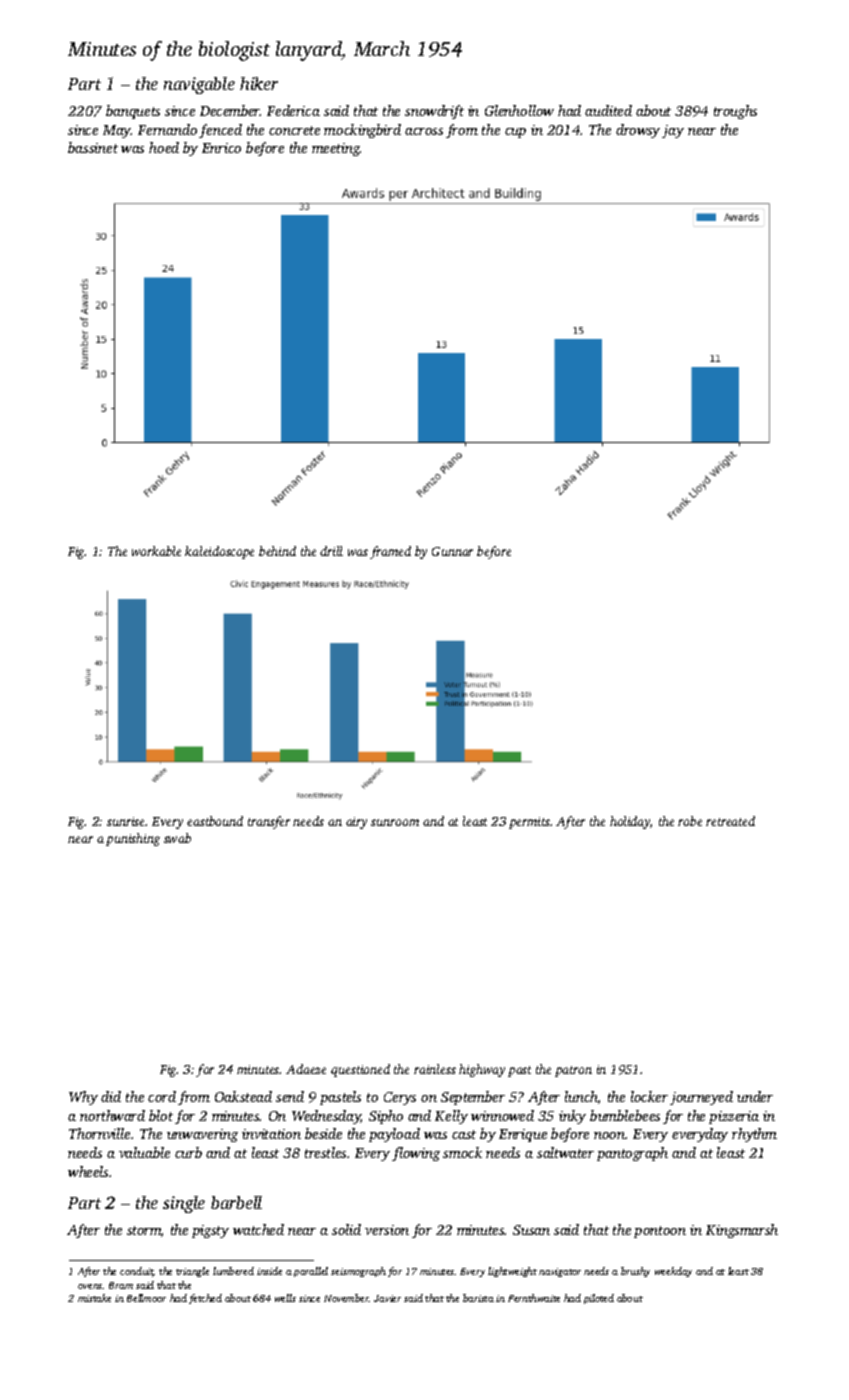  I want to click on swab, so click(177, 838).
